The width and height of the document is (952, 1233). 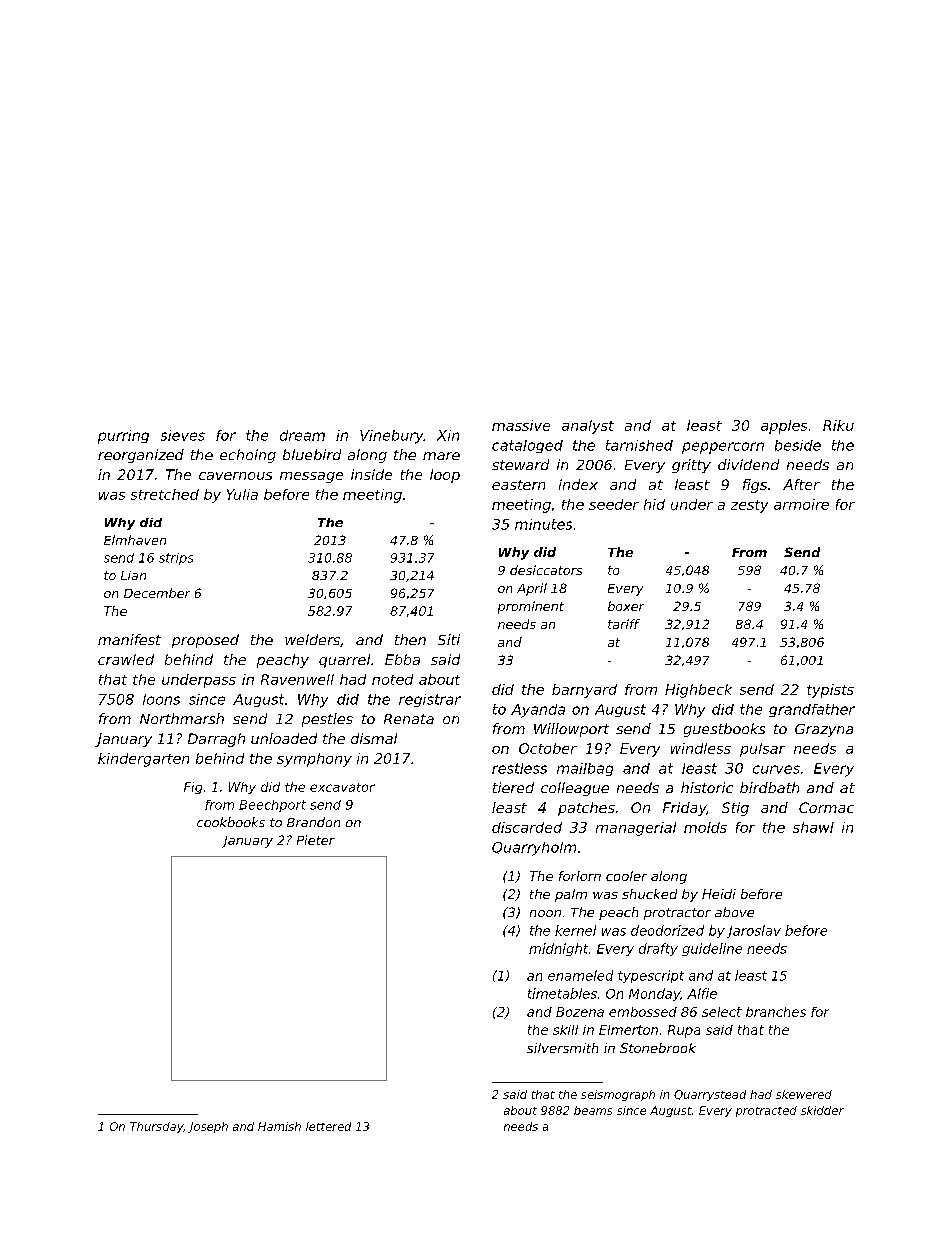 What do you see at coordinates (410, 639) in the document?
I see `then` at bounding box center [410, 639].
